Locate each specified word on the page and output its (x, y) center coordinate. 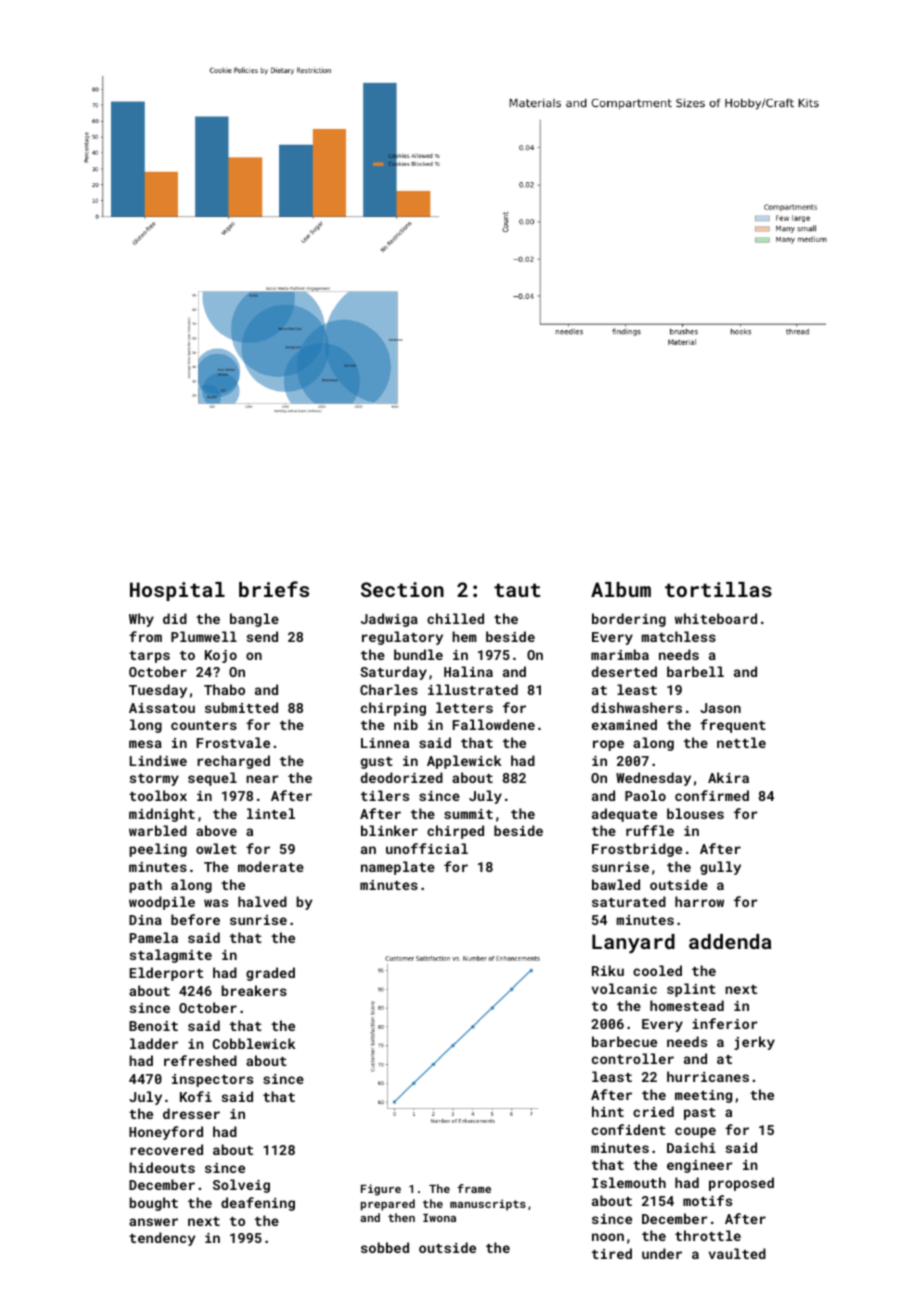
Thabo (224, 689)
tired (612, 1253)
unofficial (427, 848)
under (662, 1253)
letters (464, 707)
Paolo (645, 795)
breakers (254, 990)
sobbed (385, 1247)
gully (720, 868)
